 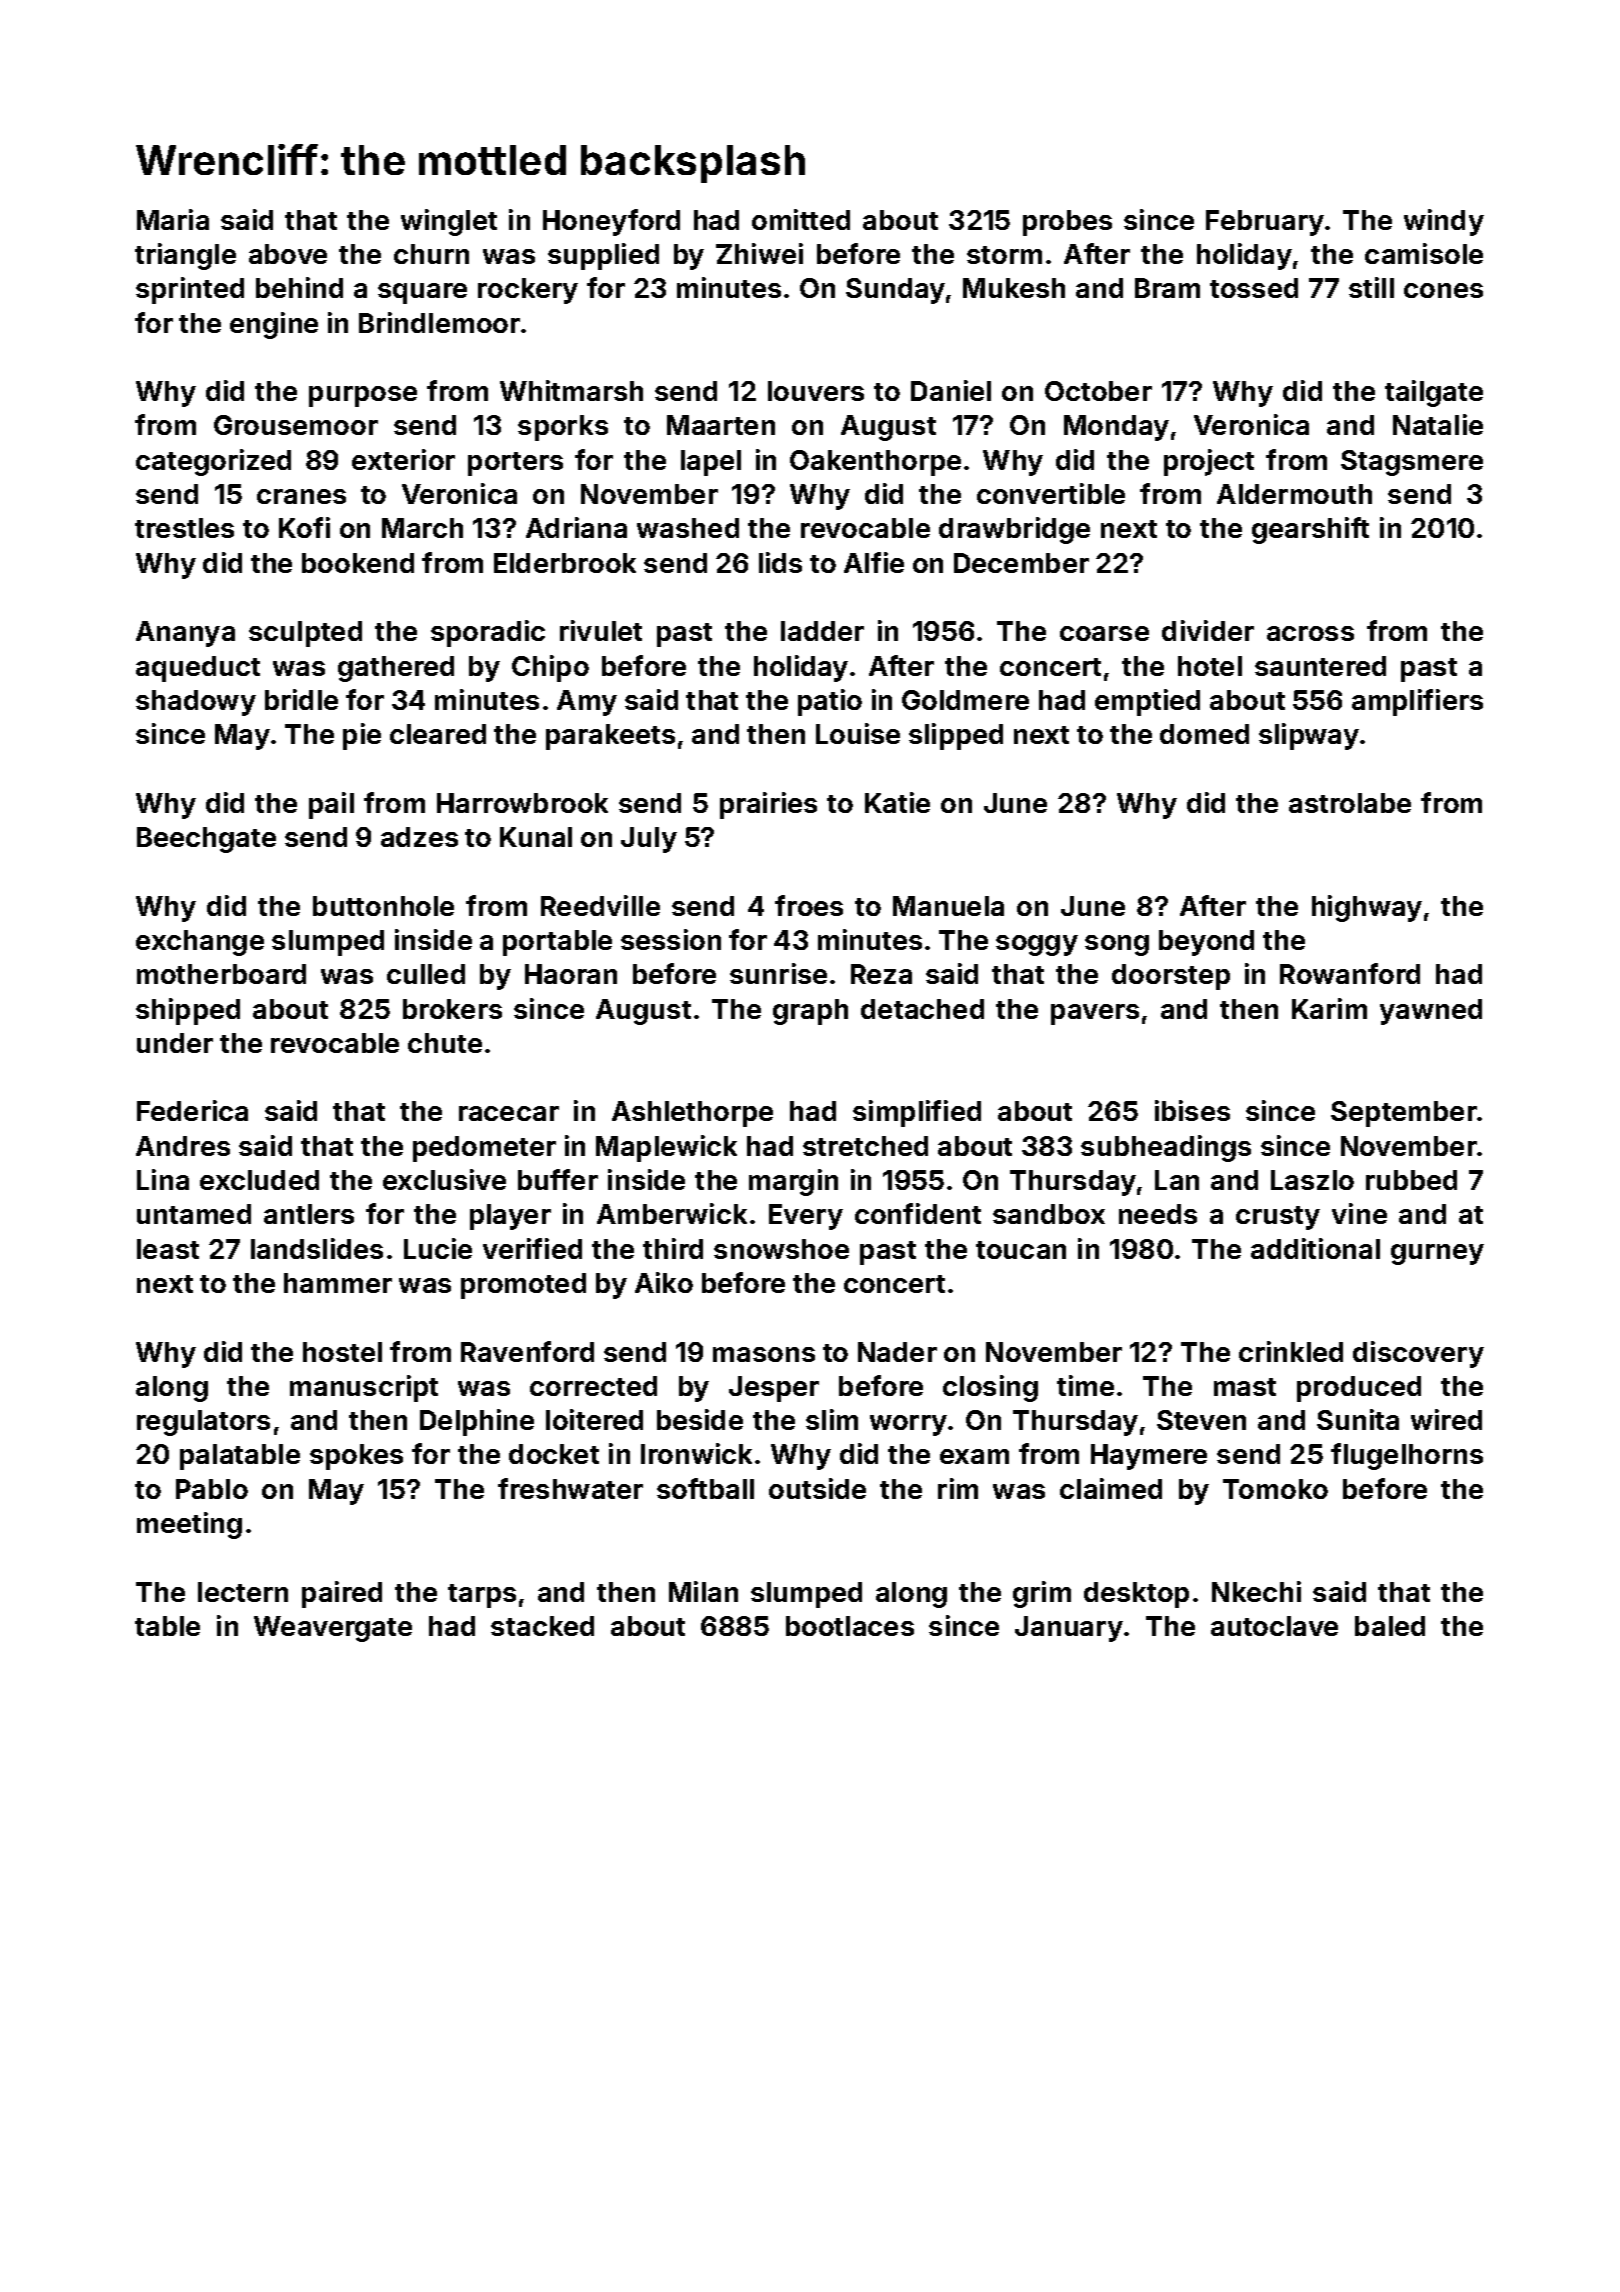 What do you see at coordinates (1104, 633) in the screenshot?
I see `coarse` at bounding box center [1104, 633].
